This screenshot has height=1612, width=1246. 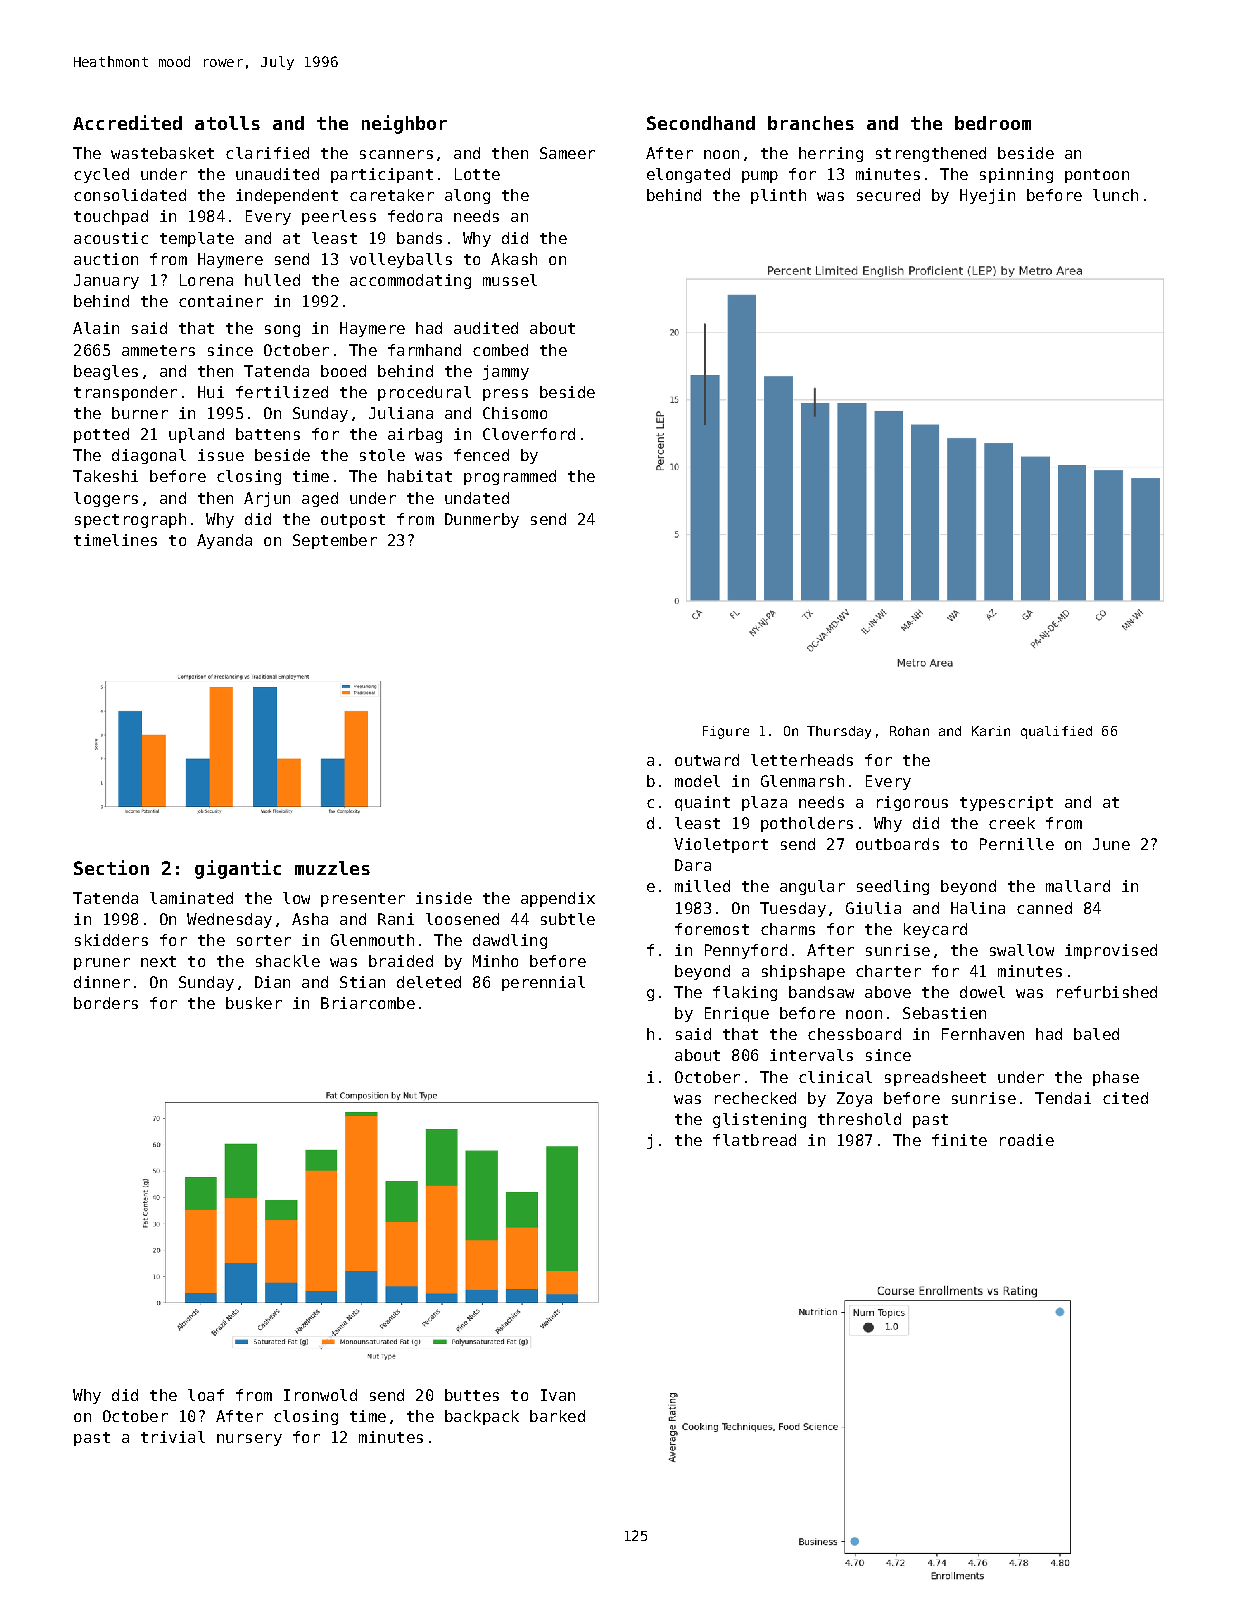 I want to click on qualified, so click(x=1056, y=732).
